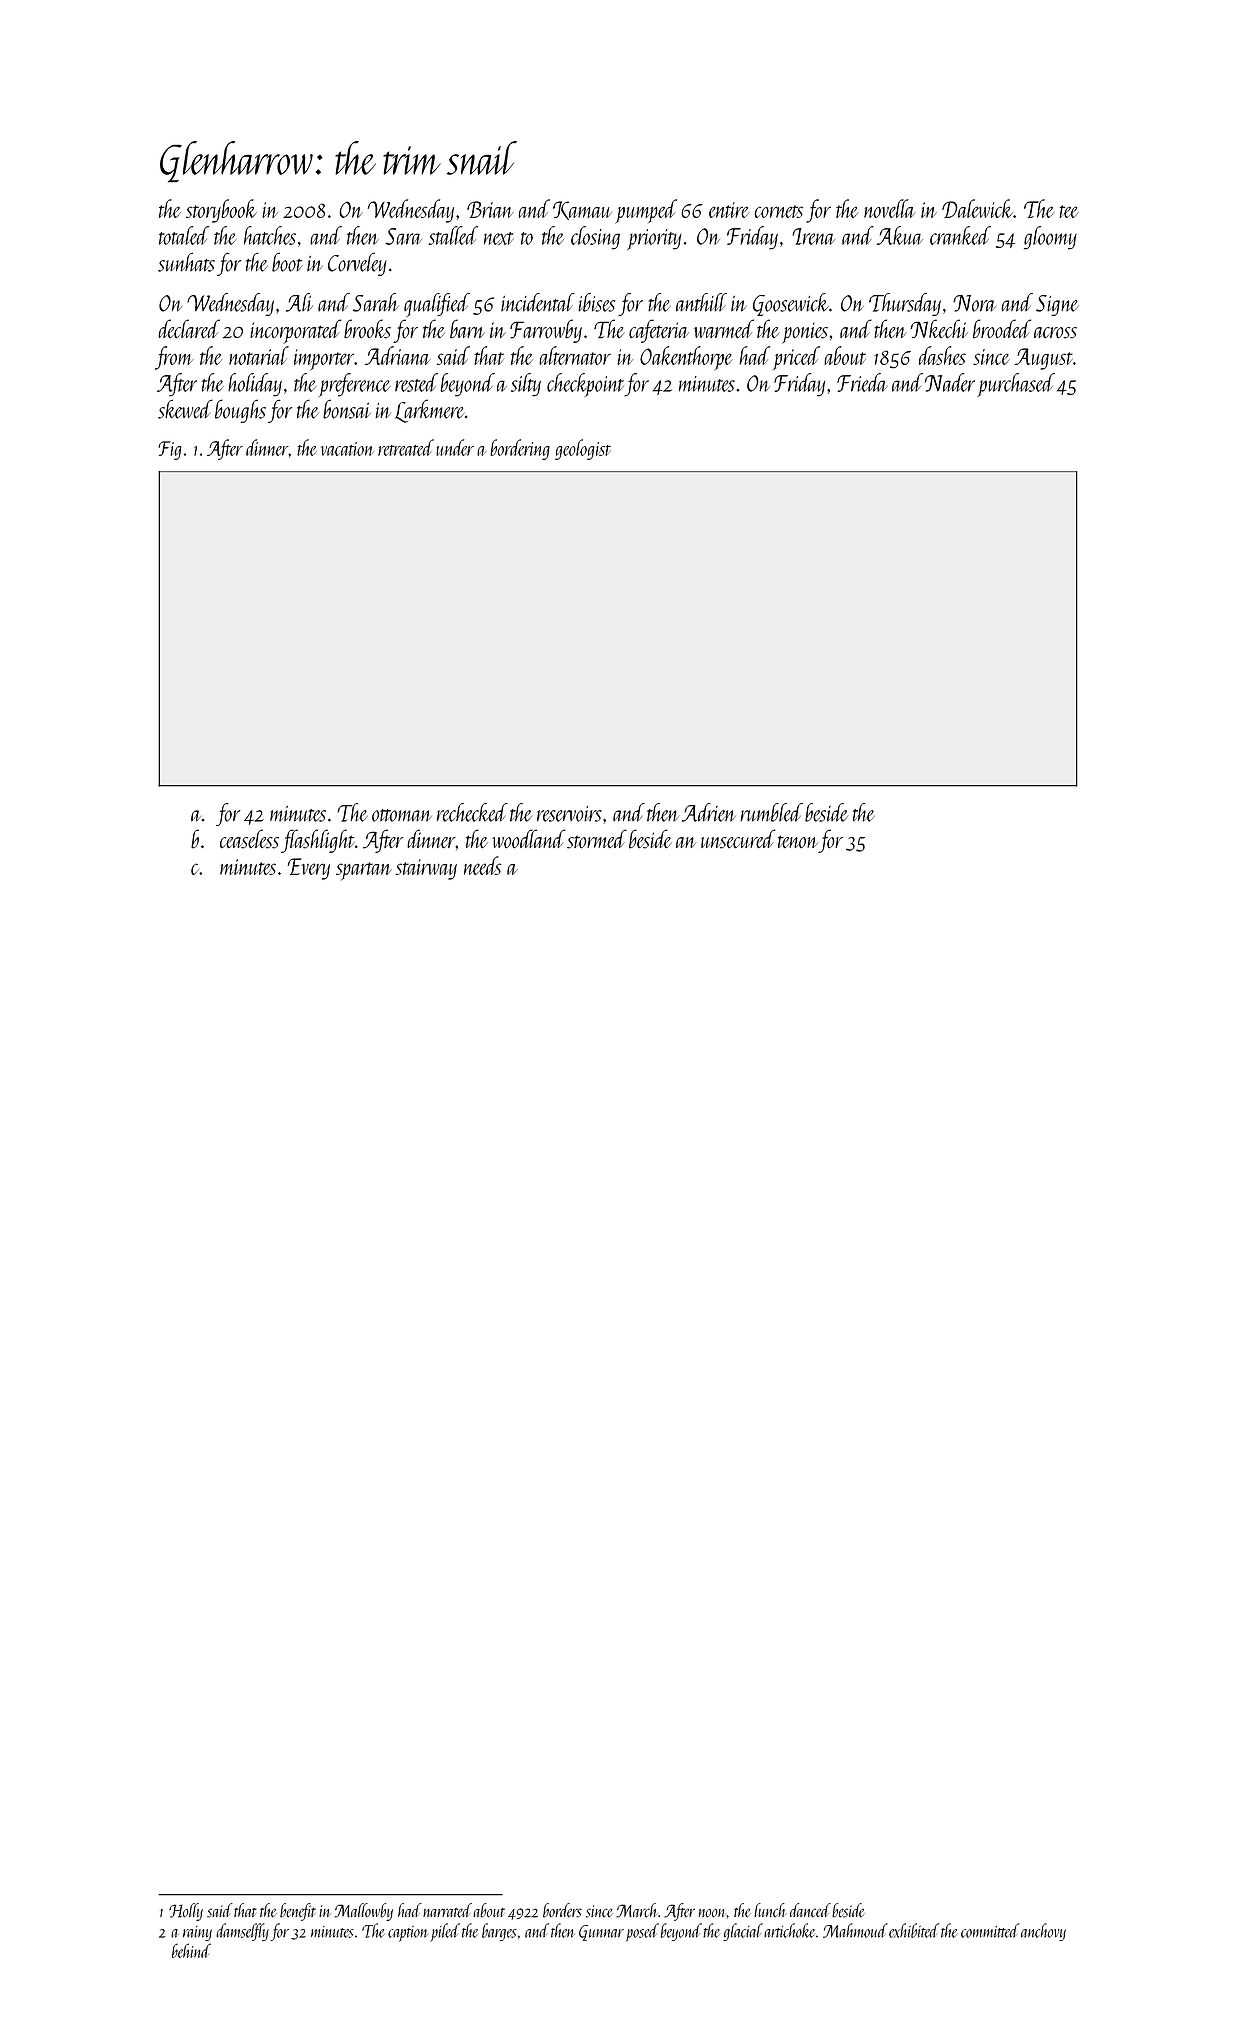  Describe the element at coordinates (174, 358) in the screenshot. I see `from` at that location.
